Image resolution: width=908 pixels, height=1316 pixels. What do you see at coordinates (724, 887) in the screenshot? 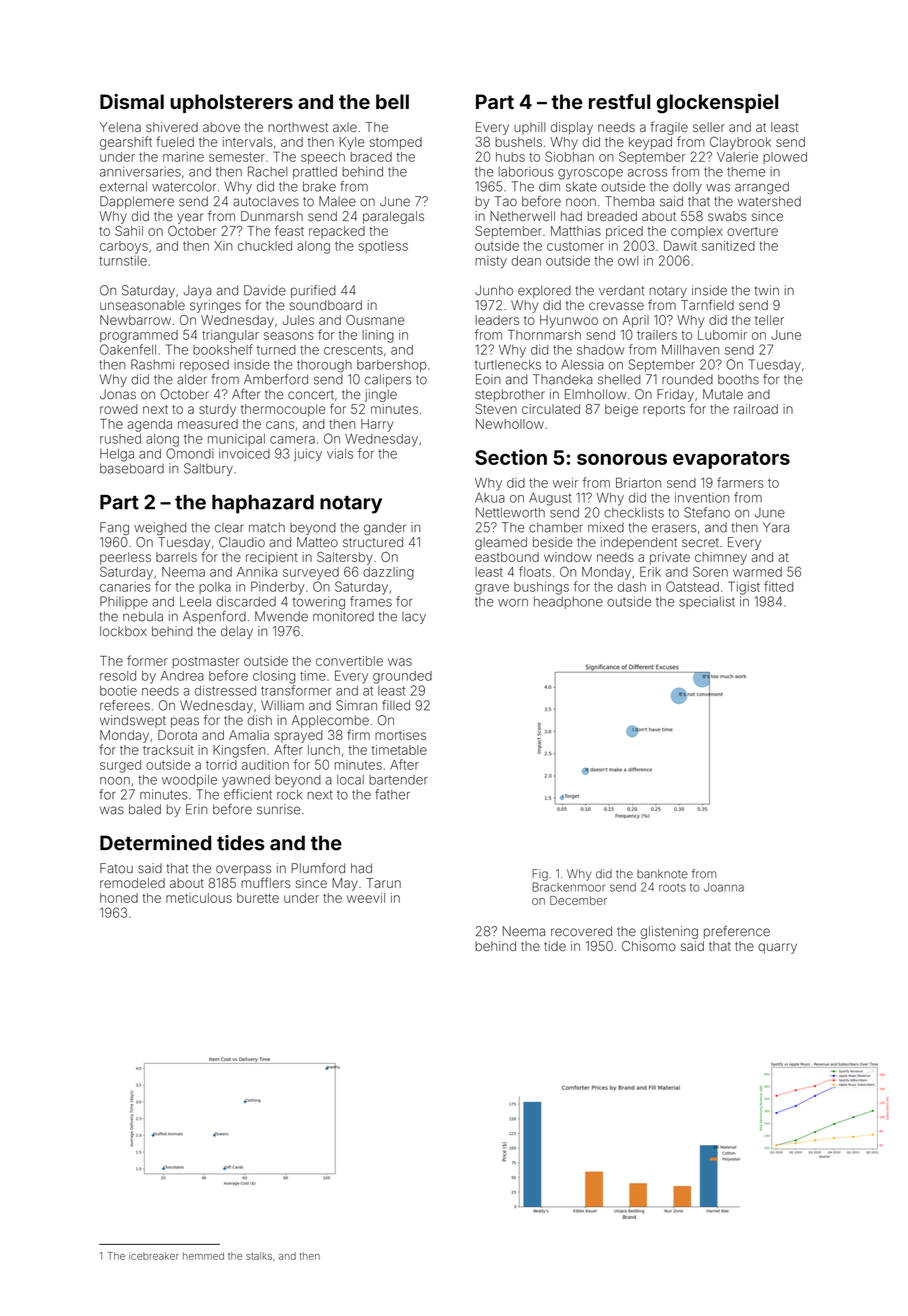
I see `Joanna` at bounding box center [724, 887].
